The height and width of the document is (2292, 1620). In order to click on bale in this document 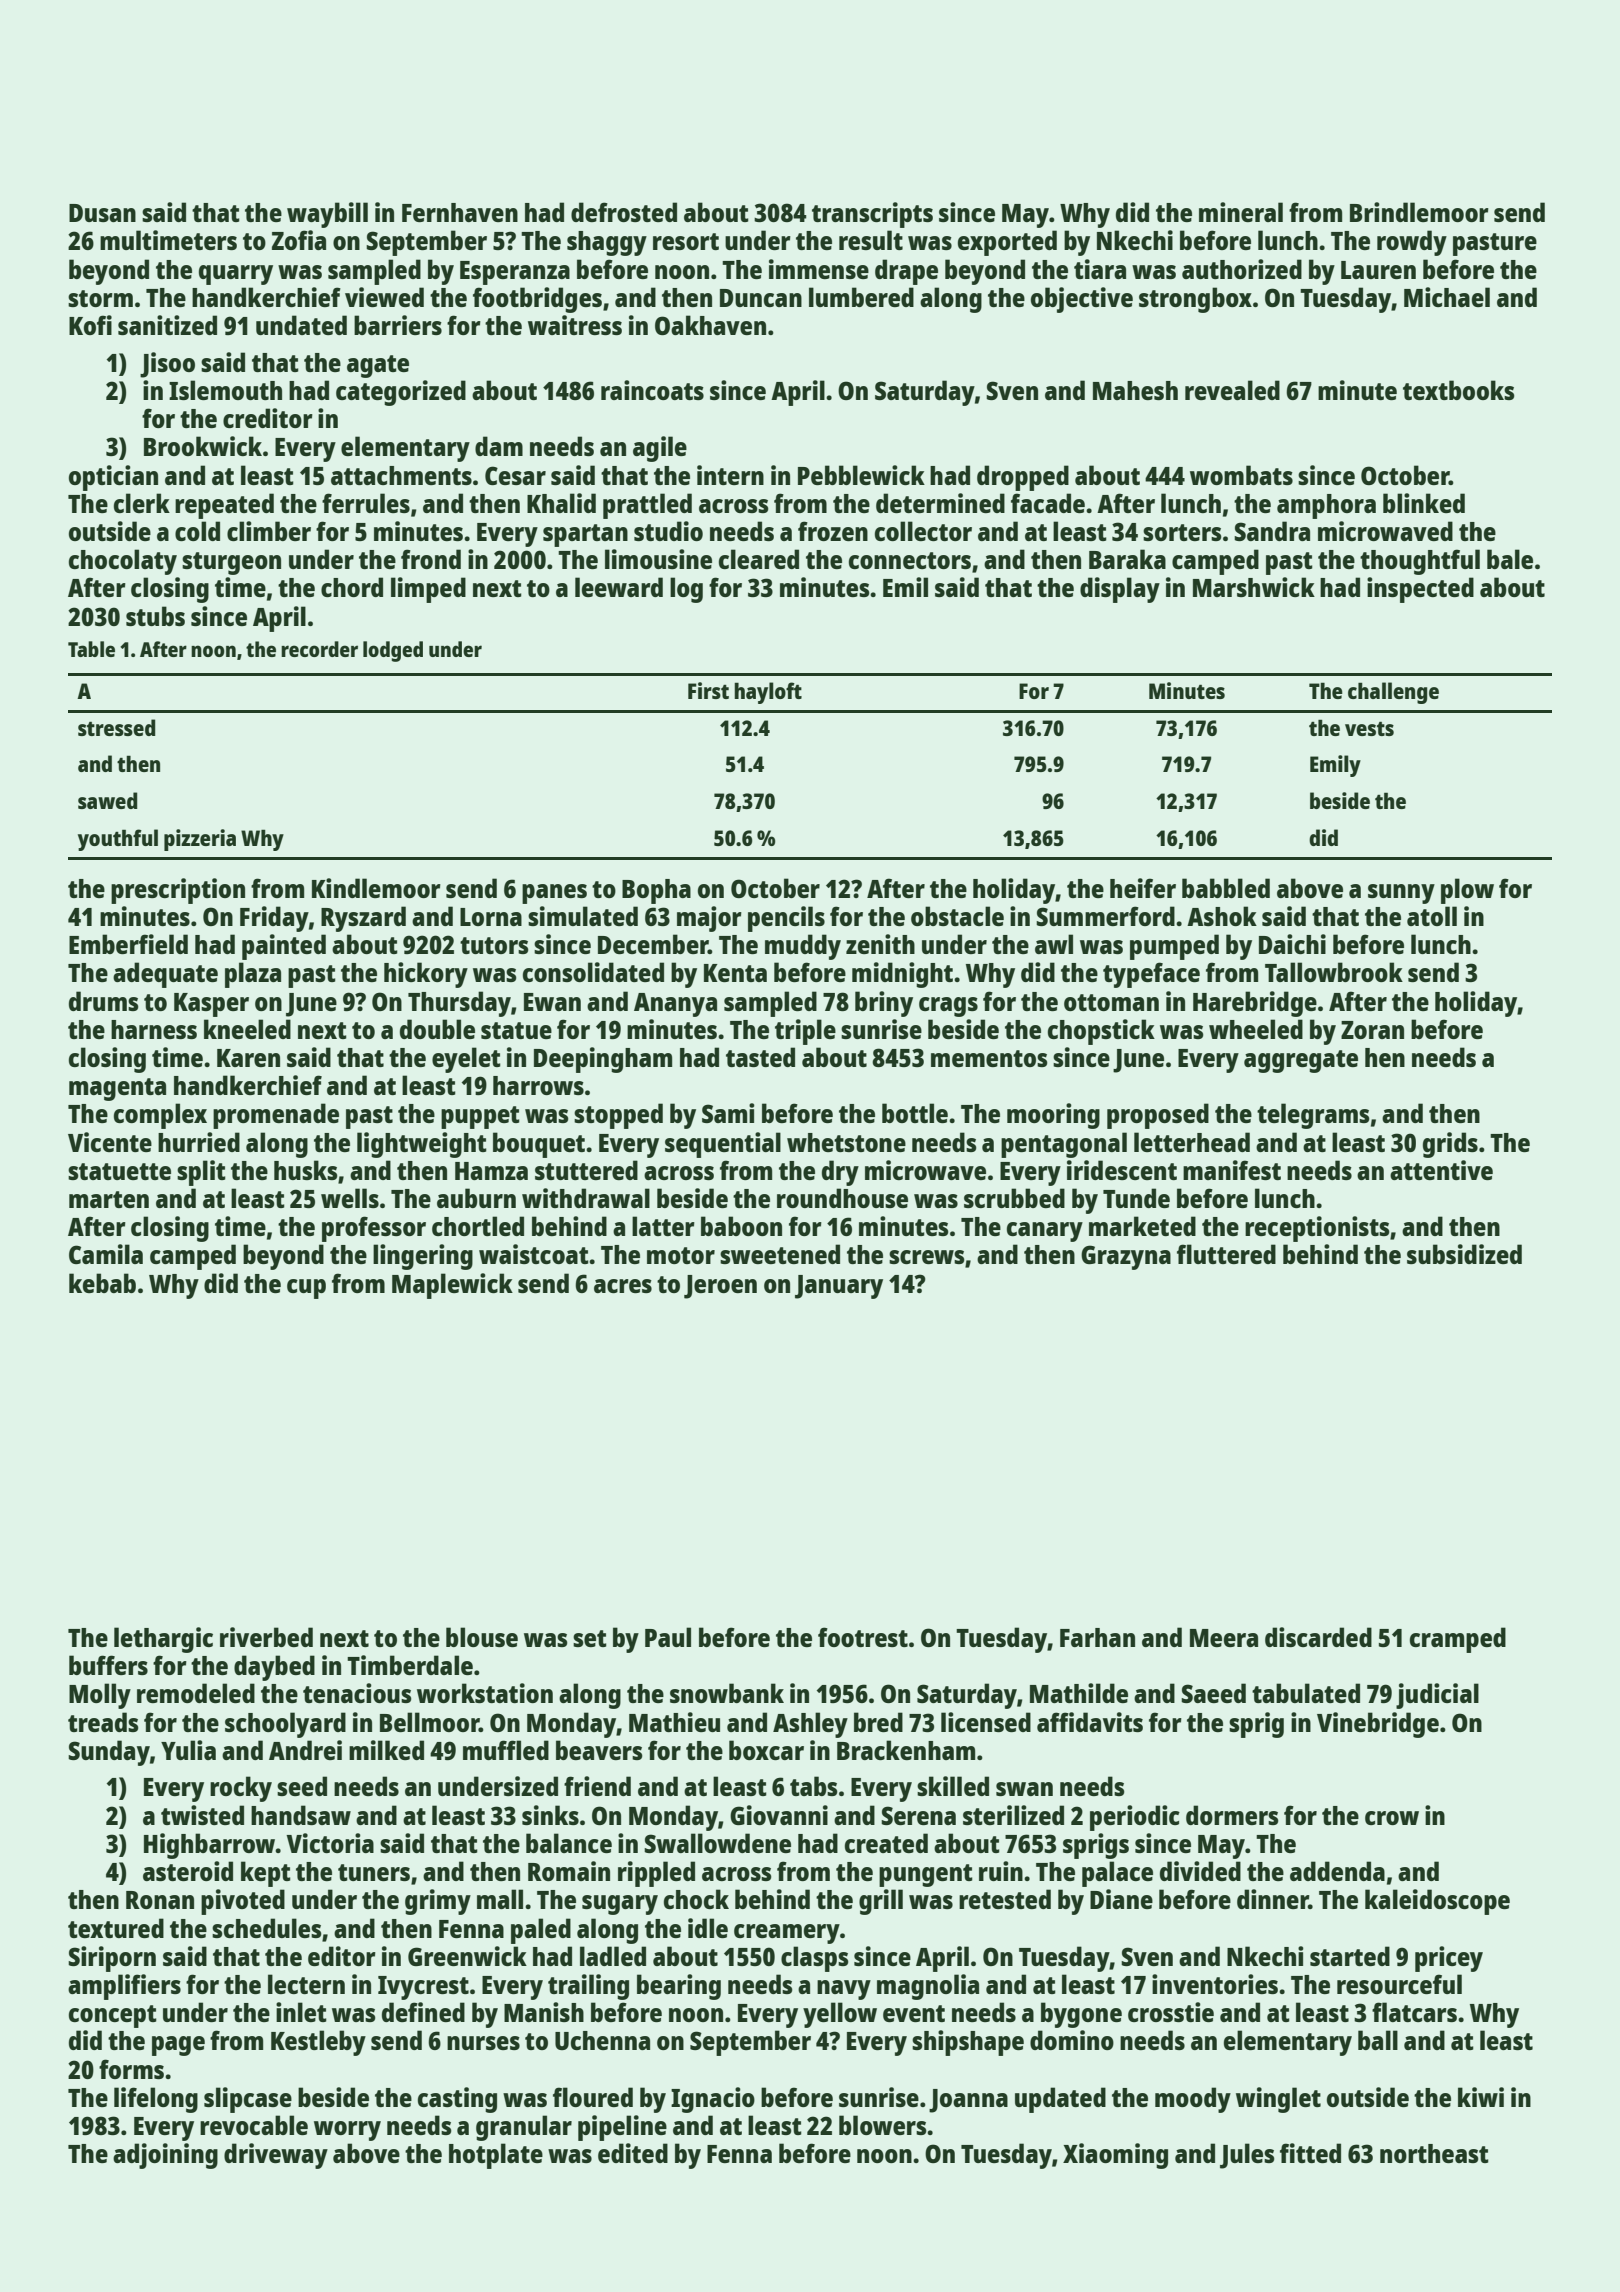, I will do `click(1510, 559)`.
